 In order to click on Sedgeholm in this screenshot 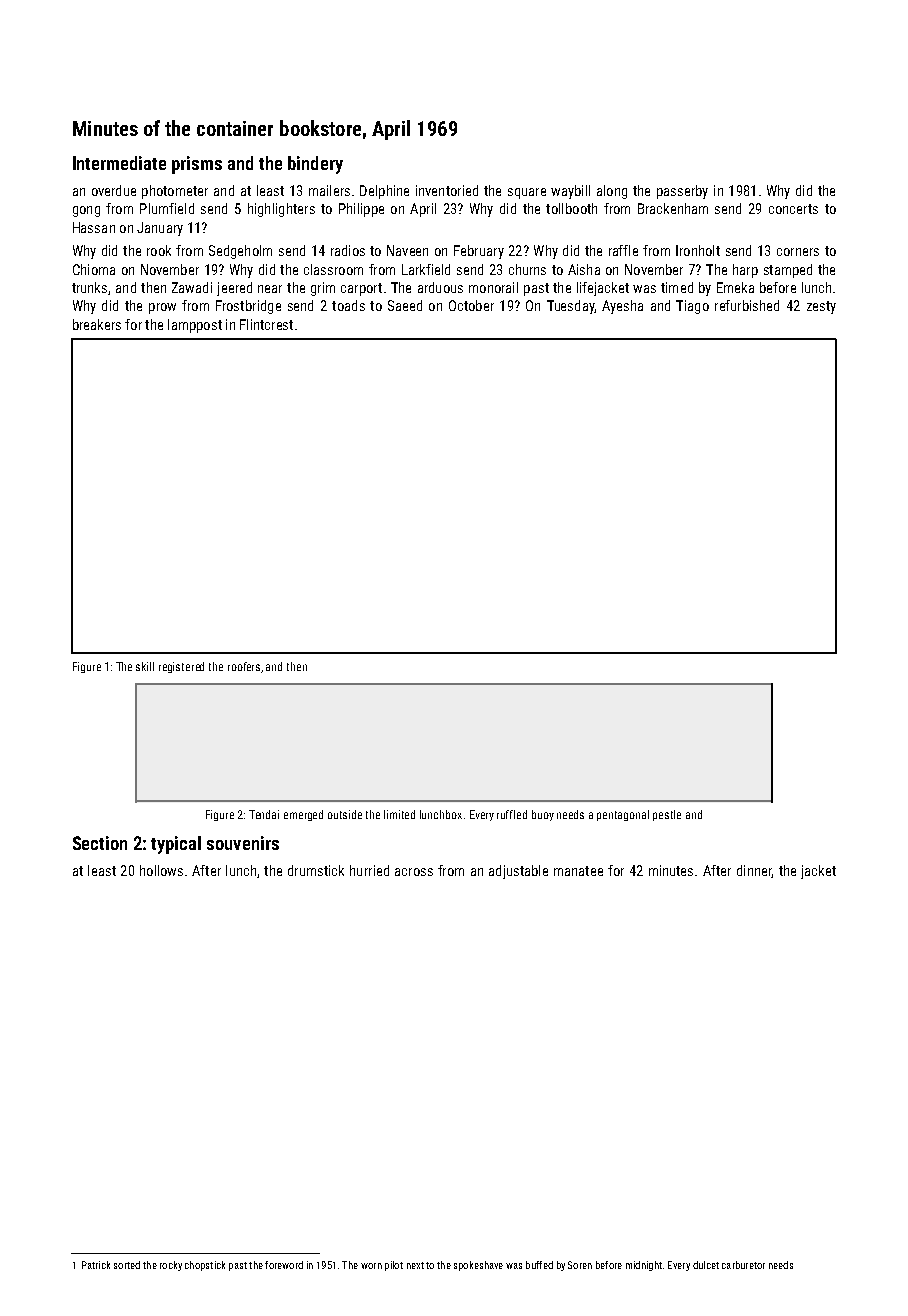, I will do `click(240, 252)`.
